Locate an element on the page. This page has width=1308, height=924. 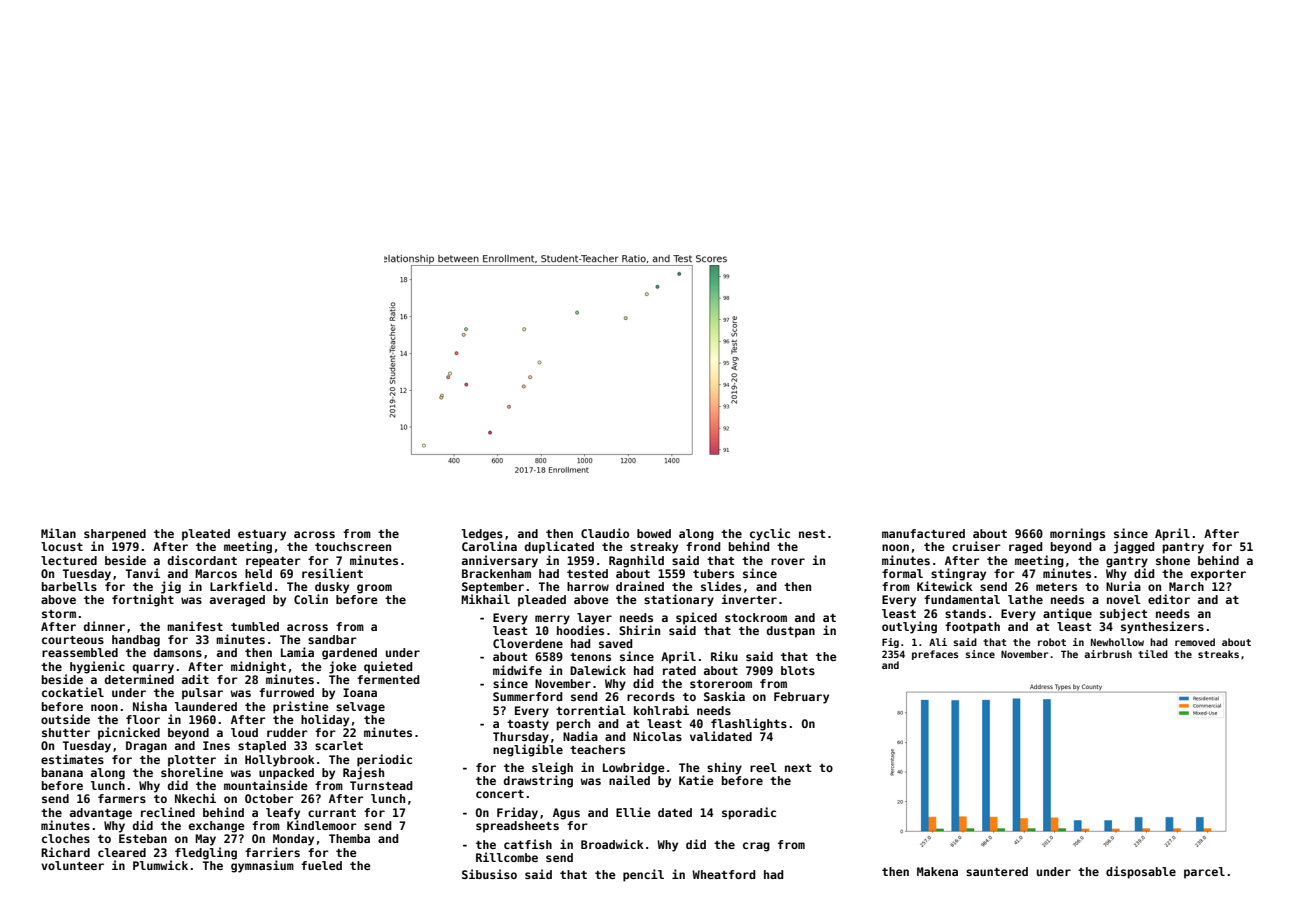
fledgling is located at coordinates (206, 853).
